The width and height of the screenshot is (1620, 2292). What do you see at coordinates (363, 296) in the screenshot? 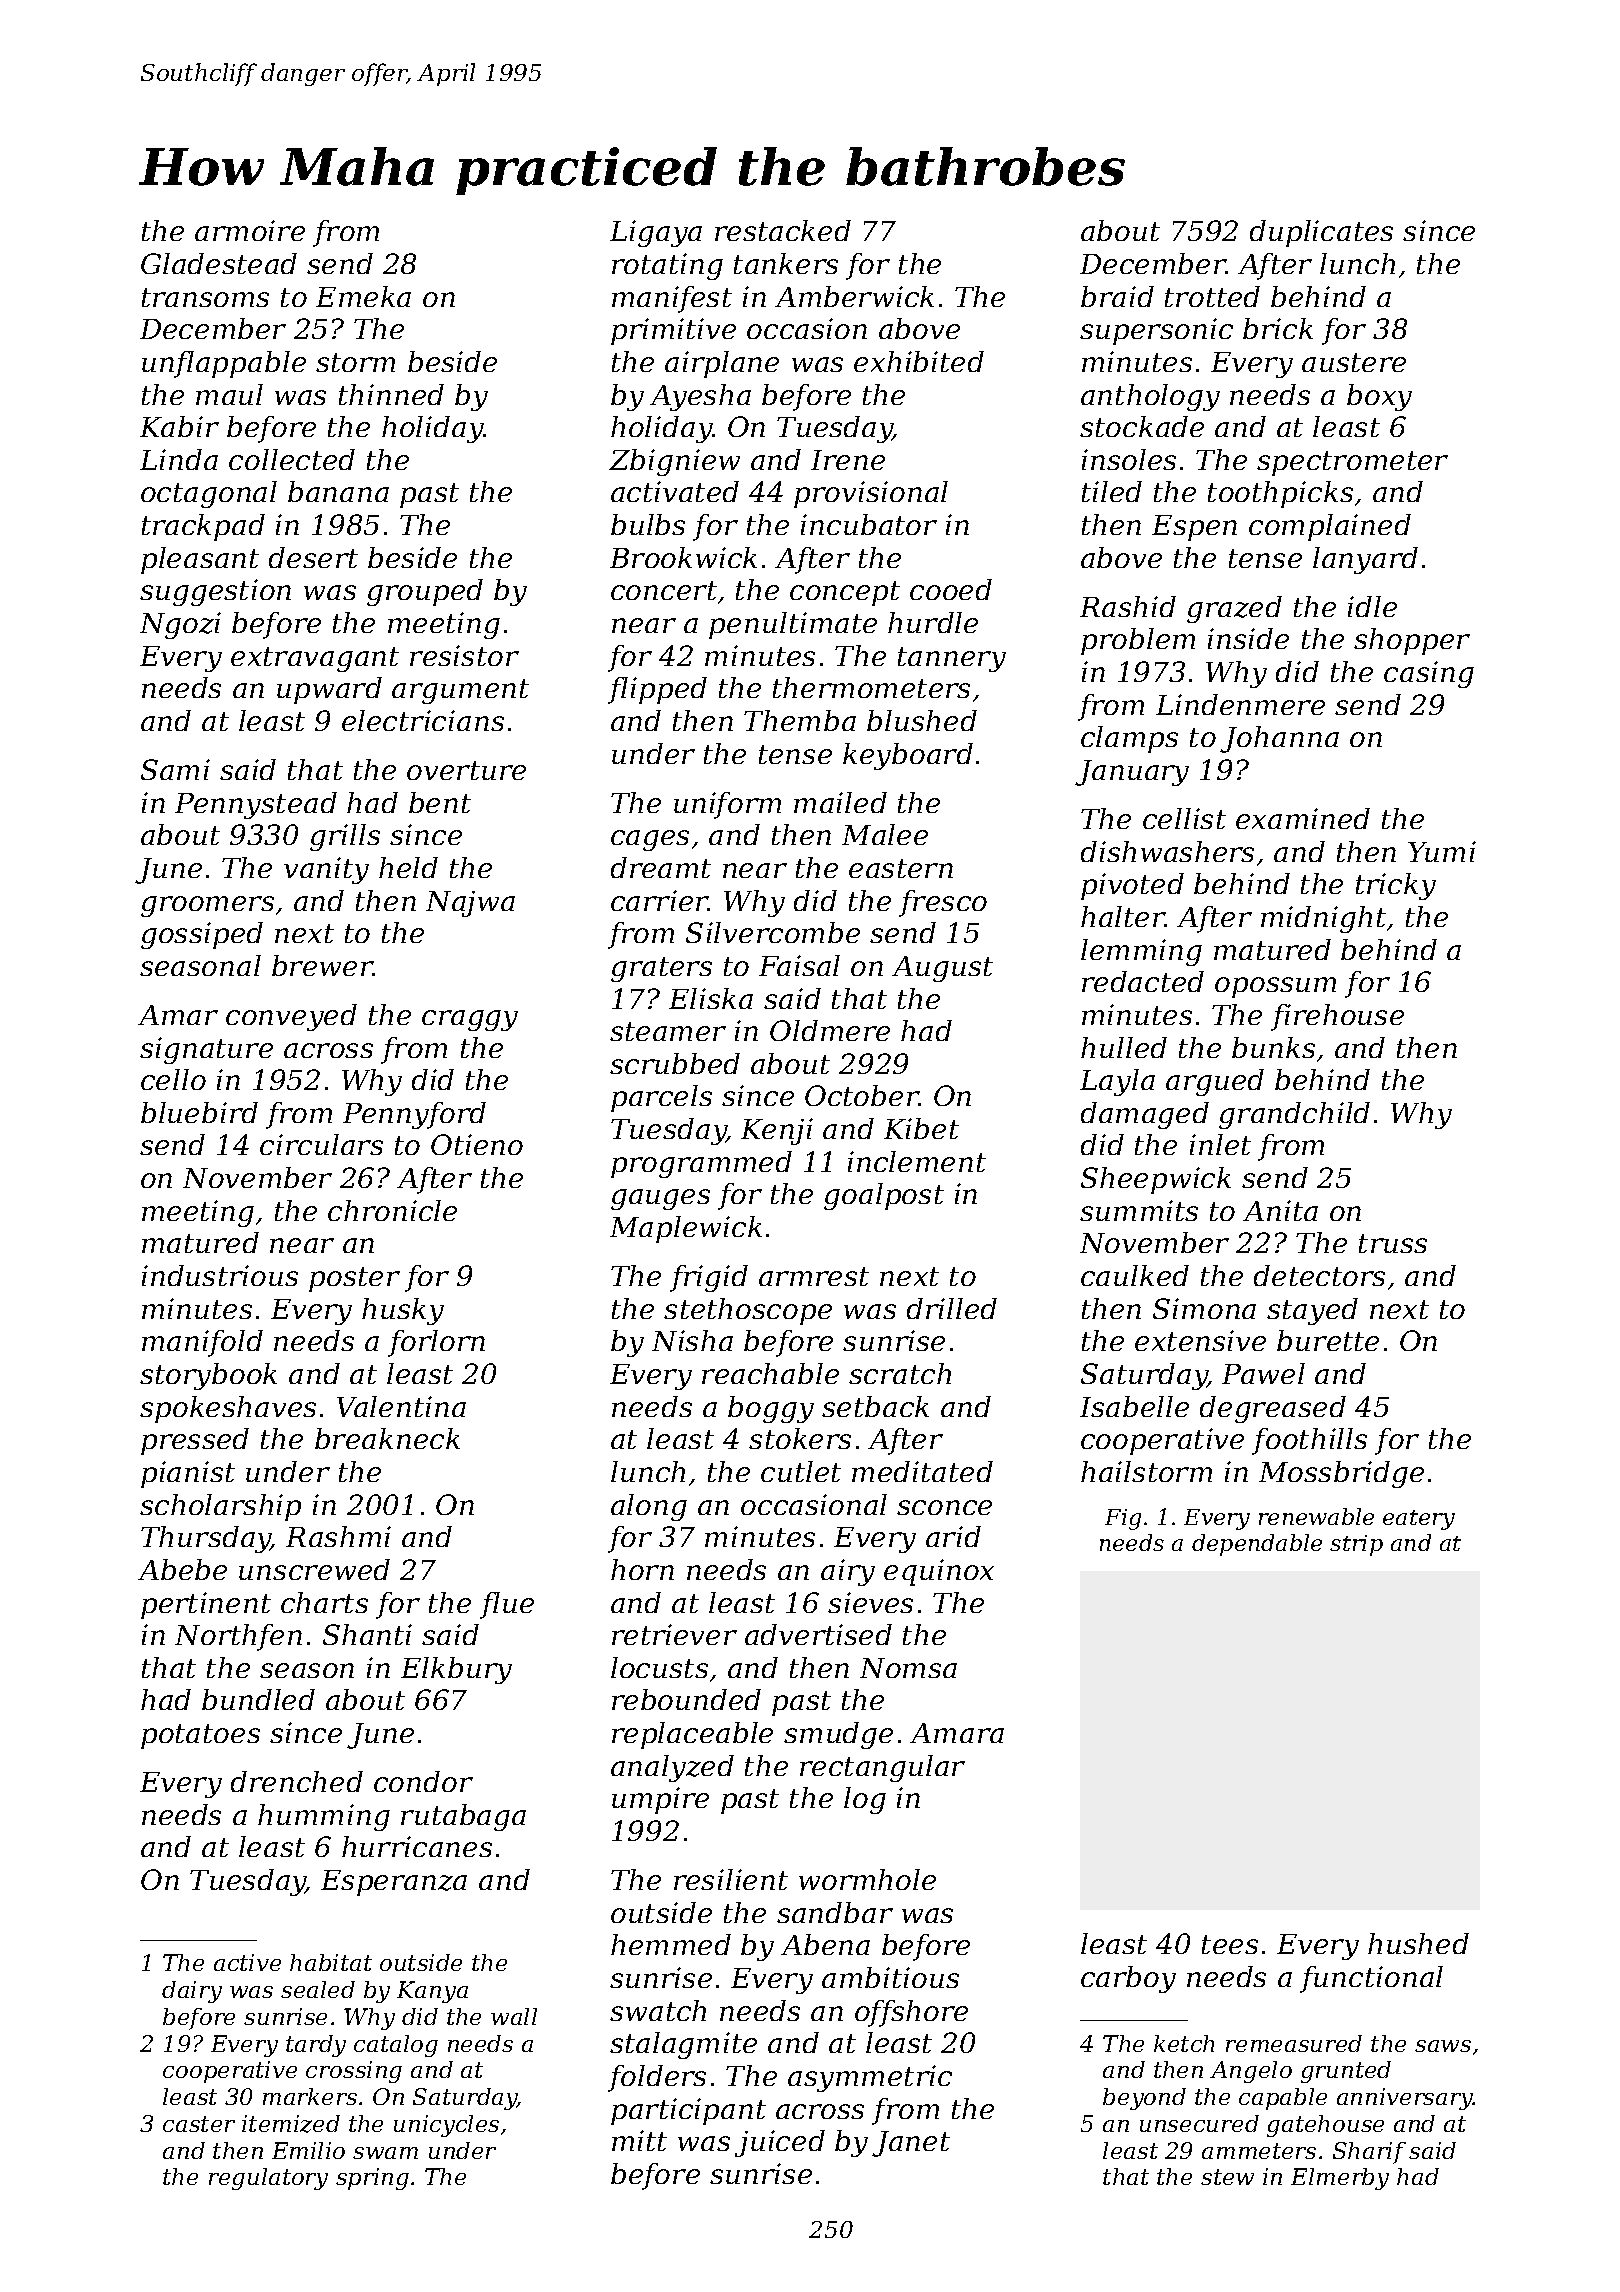
I see `Emeka` at bounding box center [363, 296].
